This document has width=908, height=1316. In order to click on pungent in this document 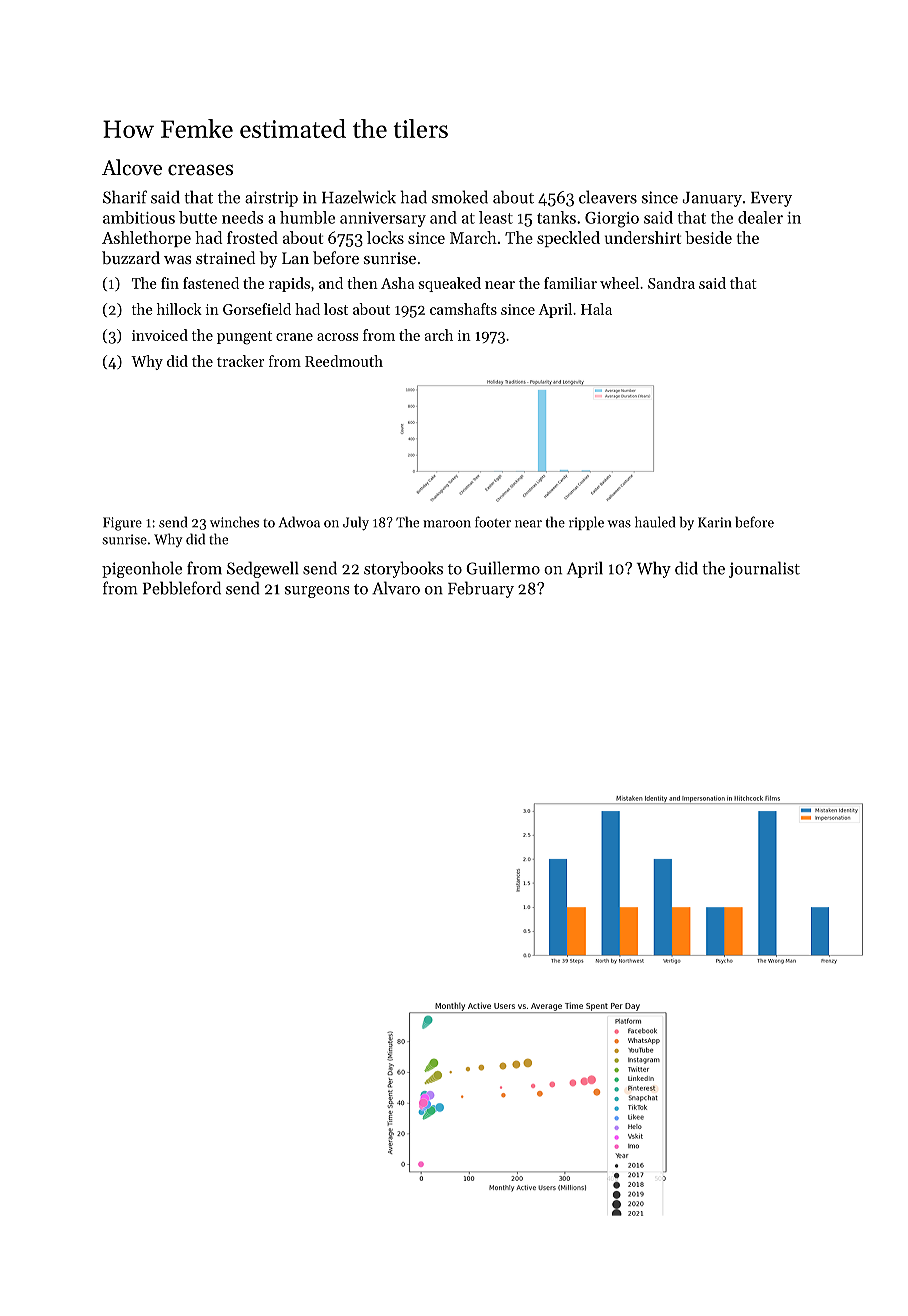, I will do `click(244, 338)`.
